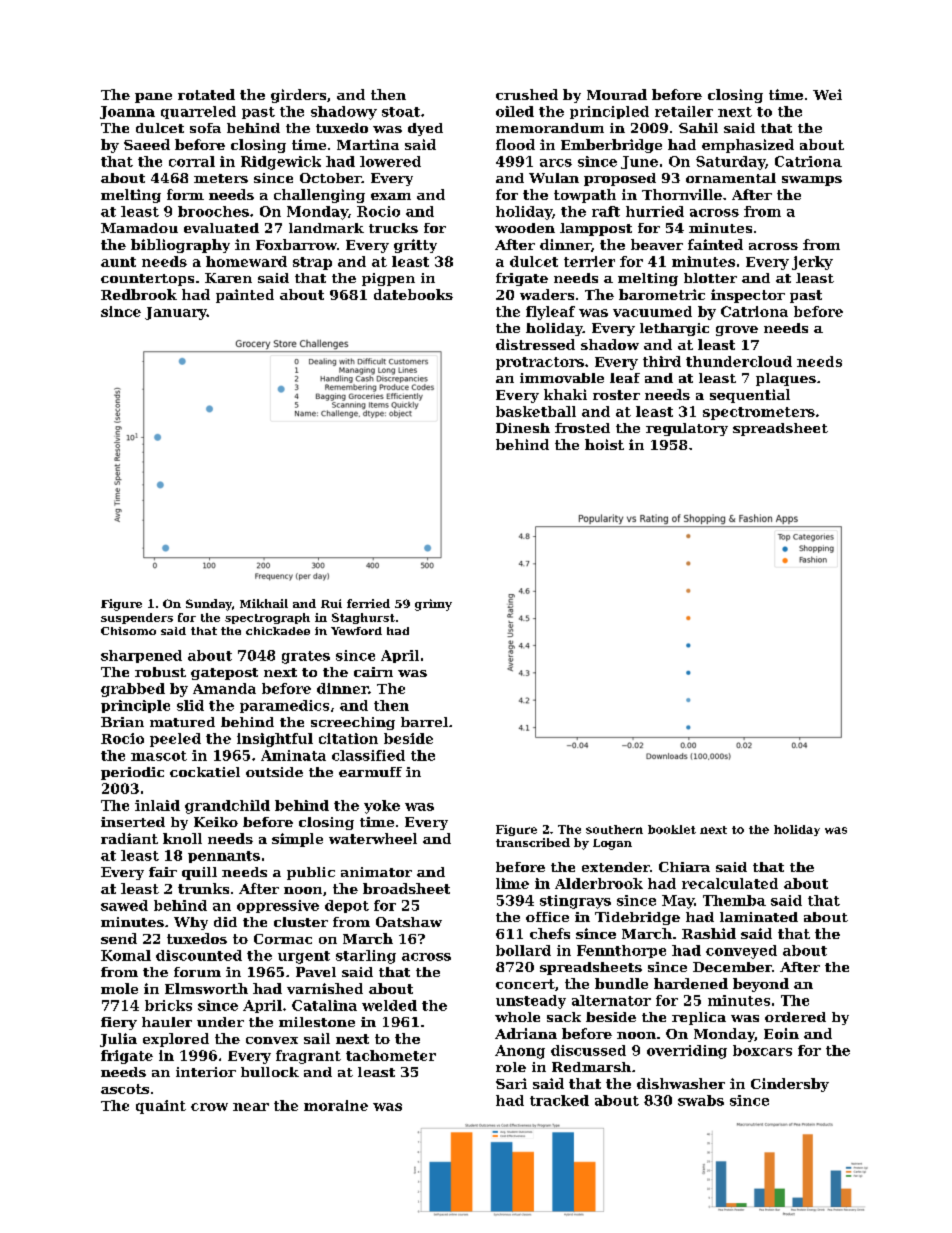  What do you see at coordinates (621, 951) in the page?
I see `Fennthorpe` at bounding box center [621, 951].
